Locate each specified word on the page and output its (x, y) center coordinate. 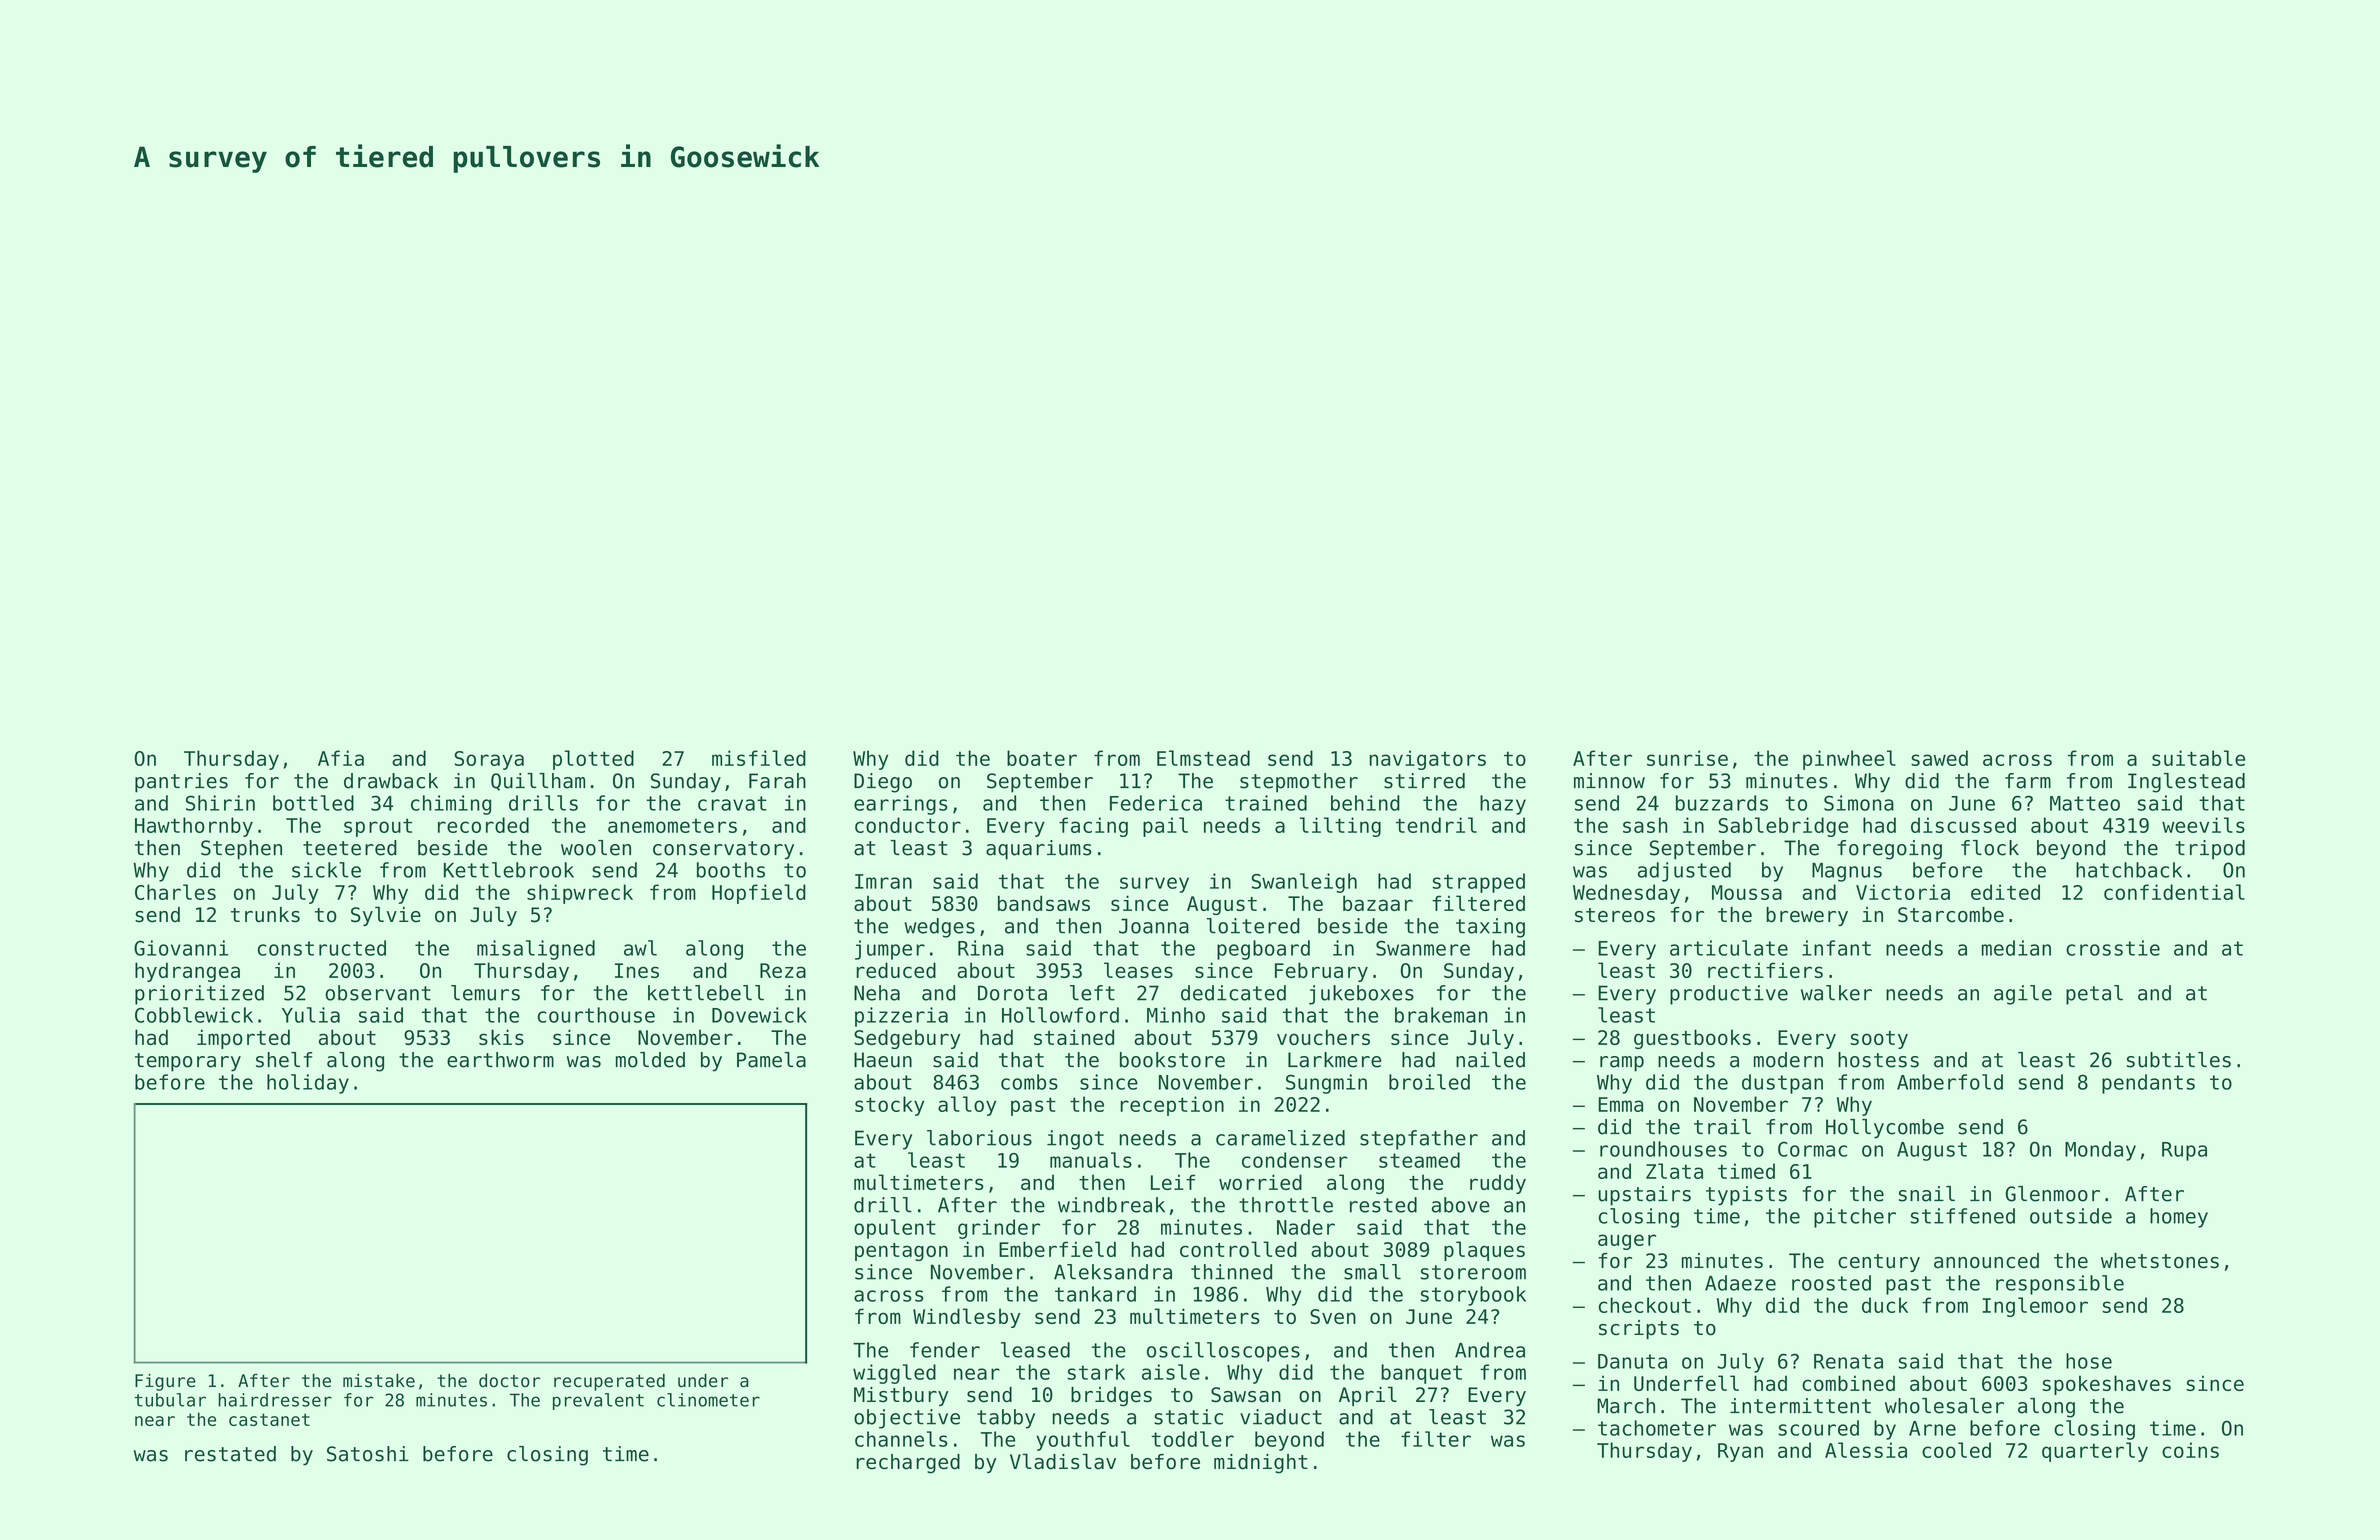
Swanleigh (1304, 883)
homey (2179, 1218)
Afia (341, 758)
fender (945, 1350)
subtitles (2179, 1060)
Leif (1173, 1182)
